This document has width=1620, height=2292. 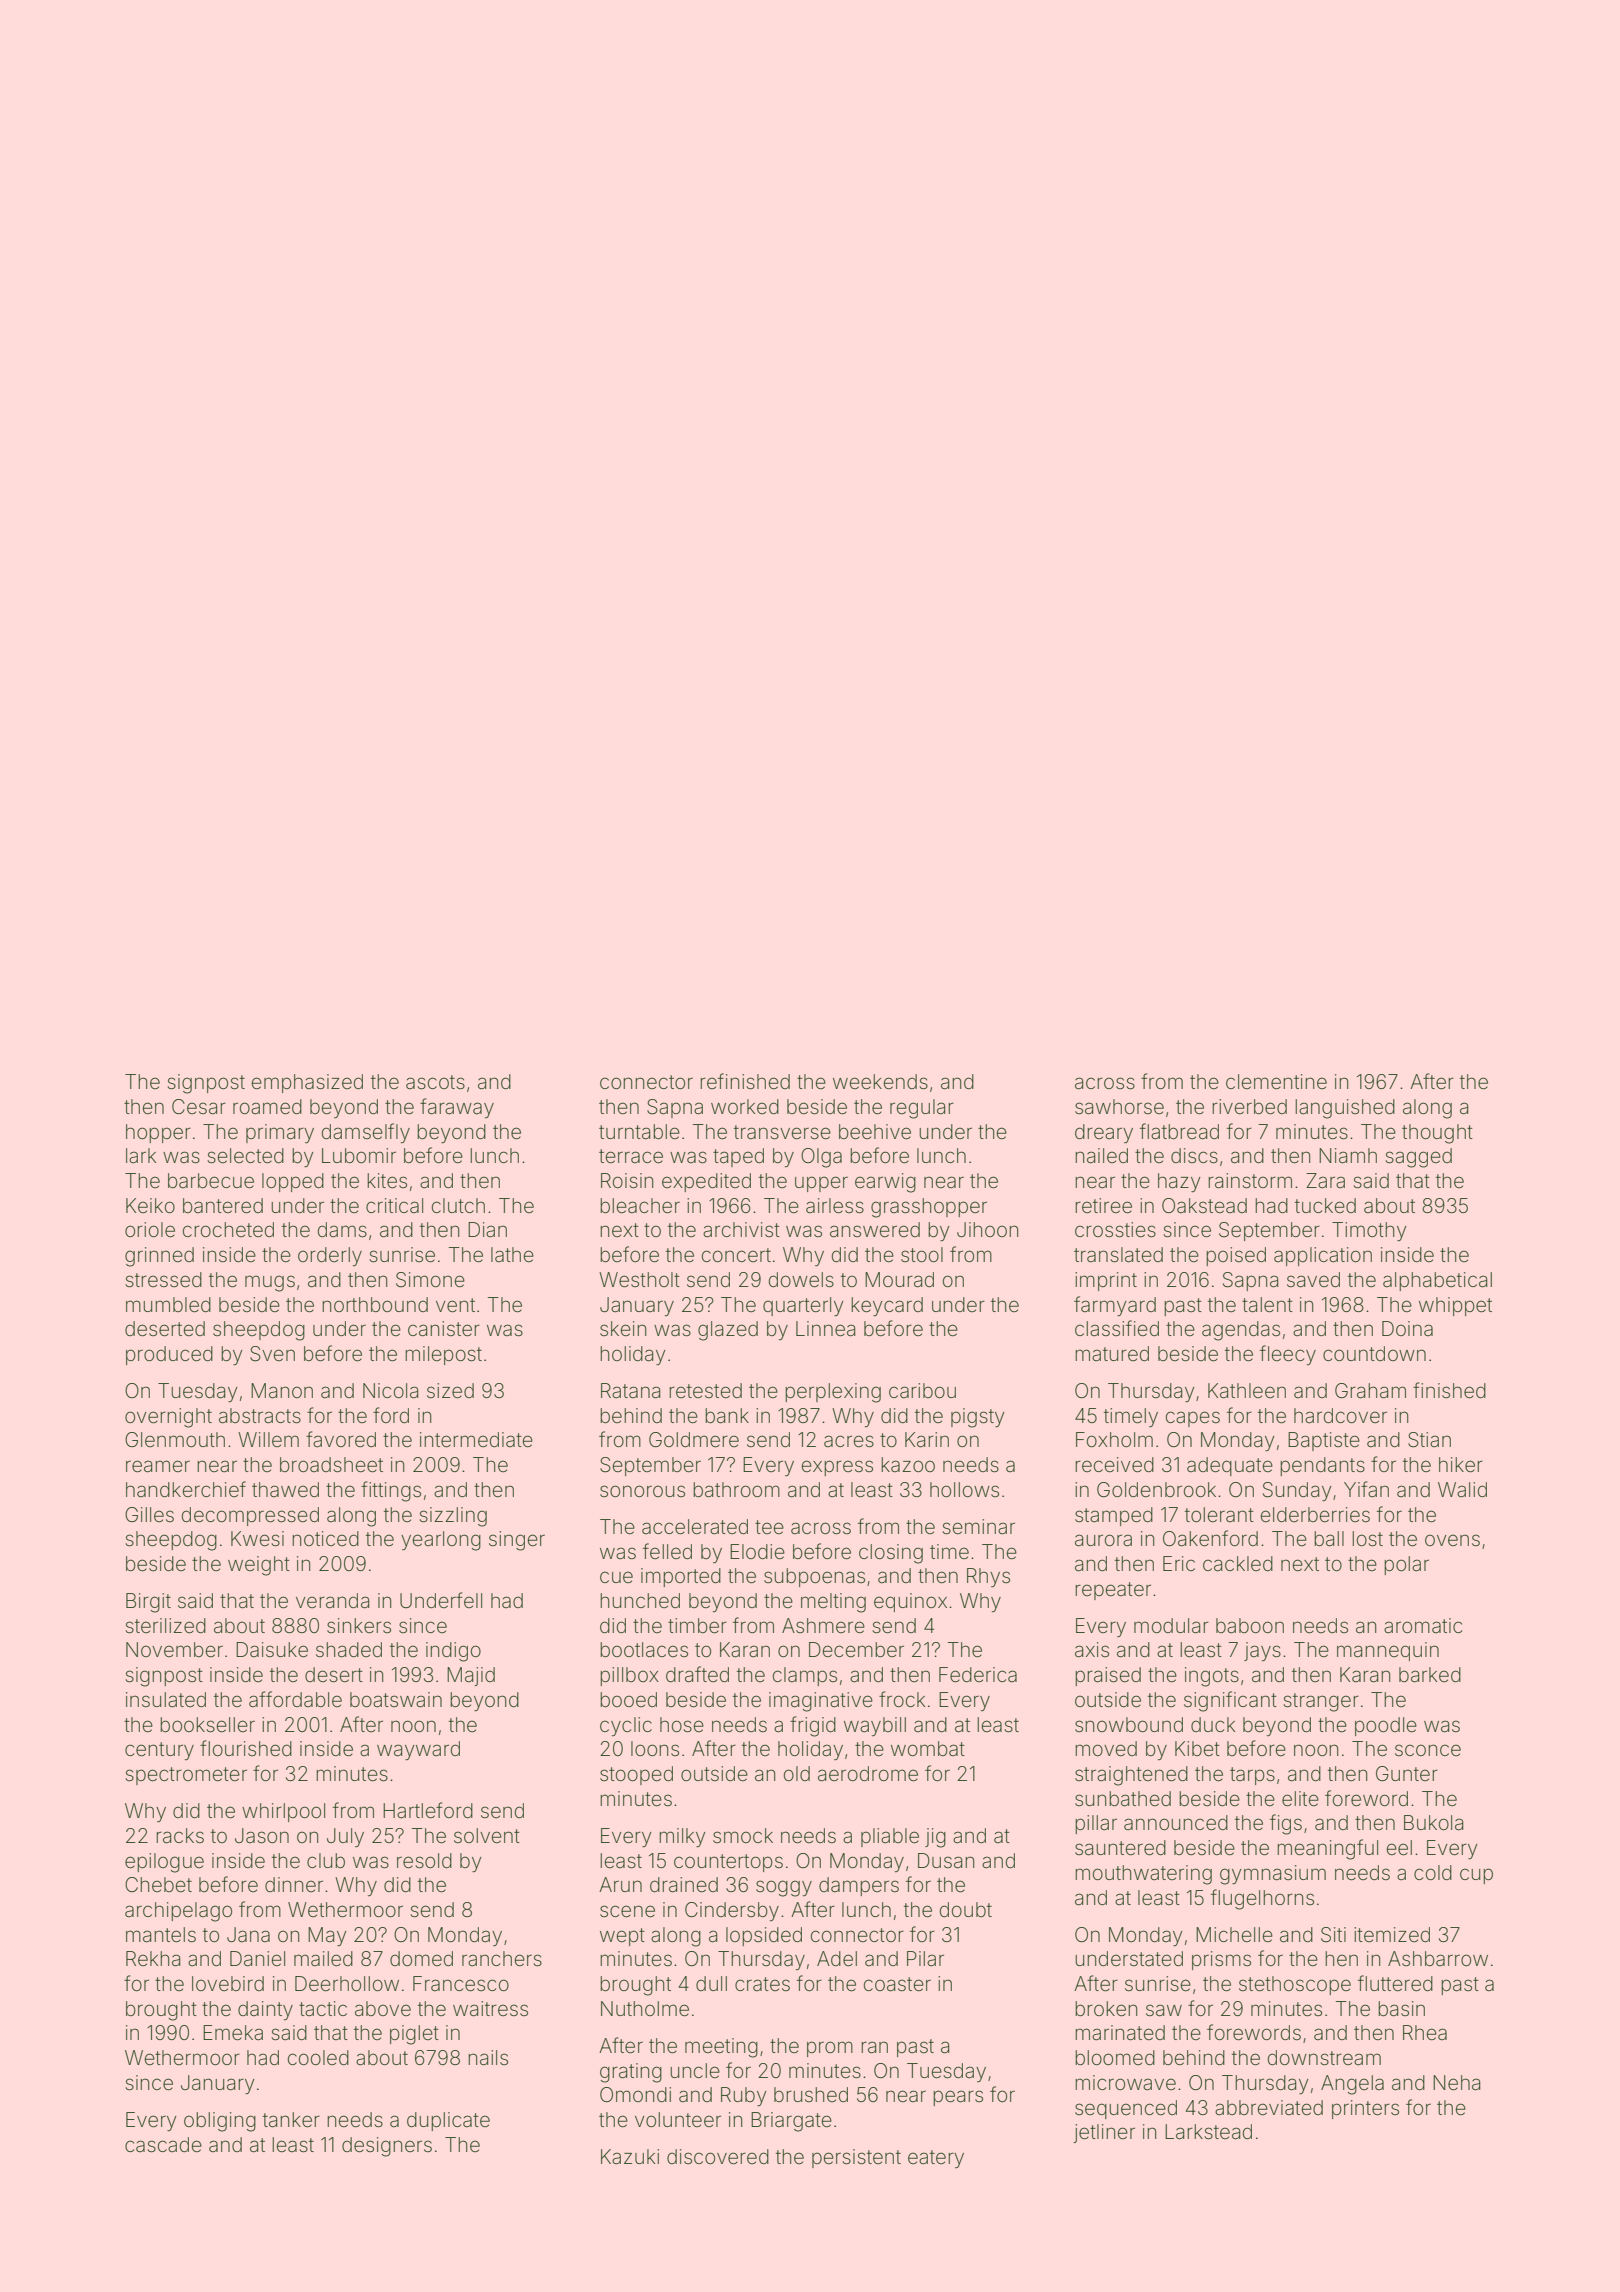 What do you see at coordinates (1120, 2032) in the document?
I see `marinated` at bounding box center [1120, 2032].
